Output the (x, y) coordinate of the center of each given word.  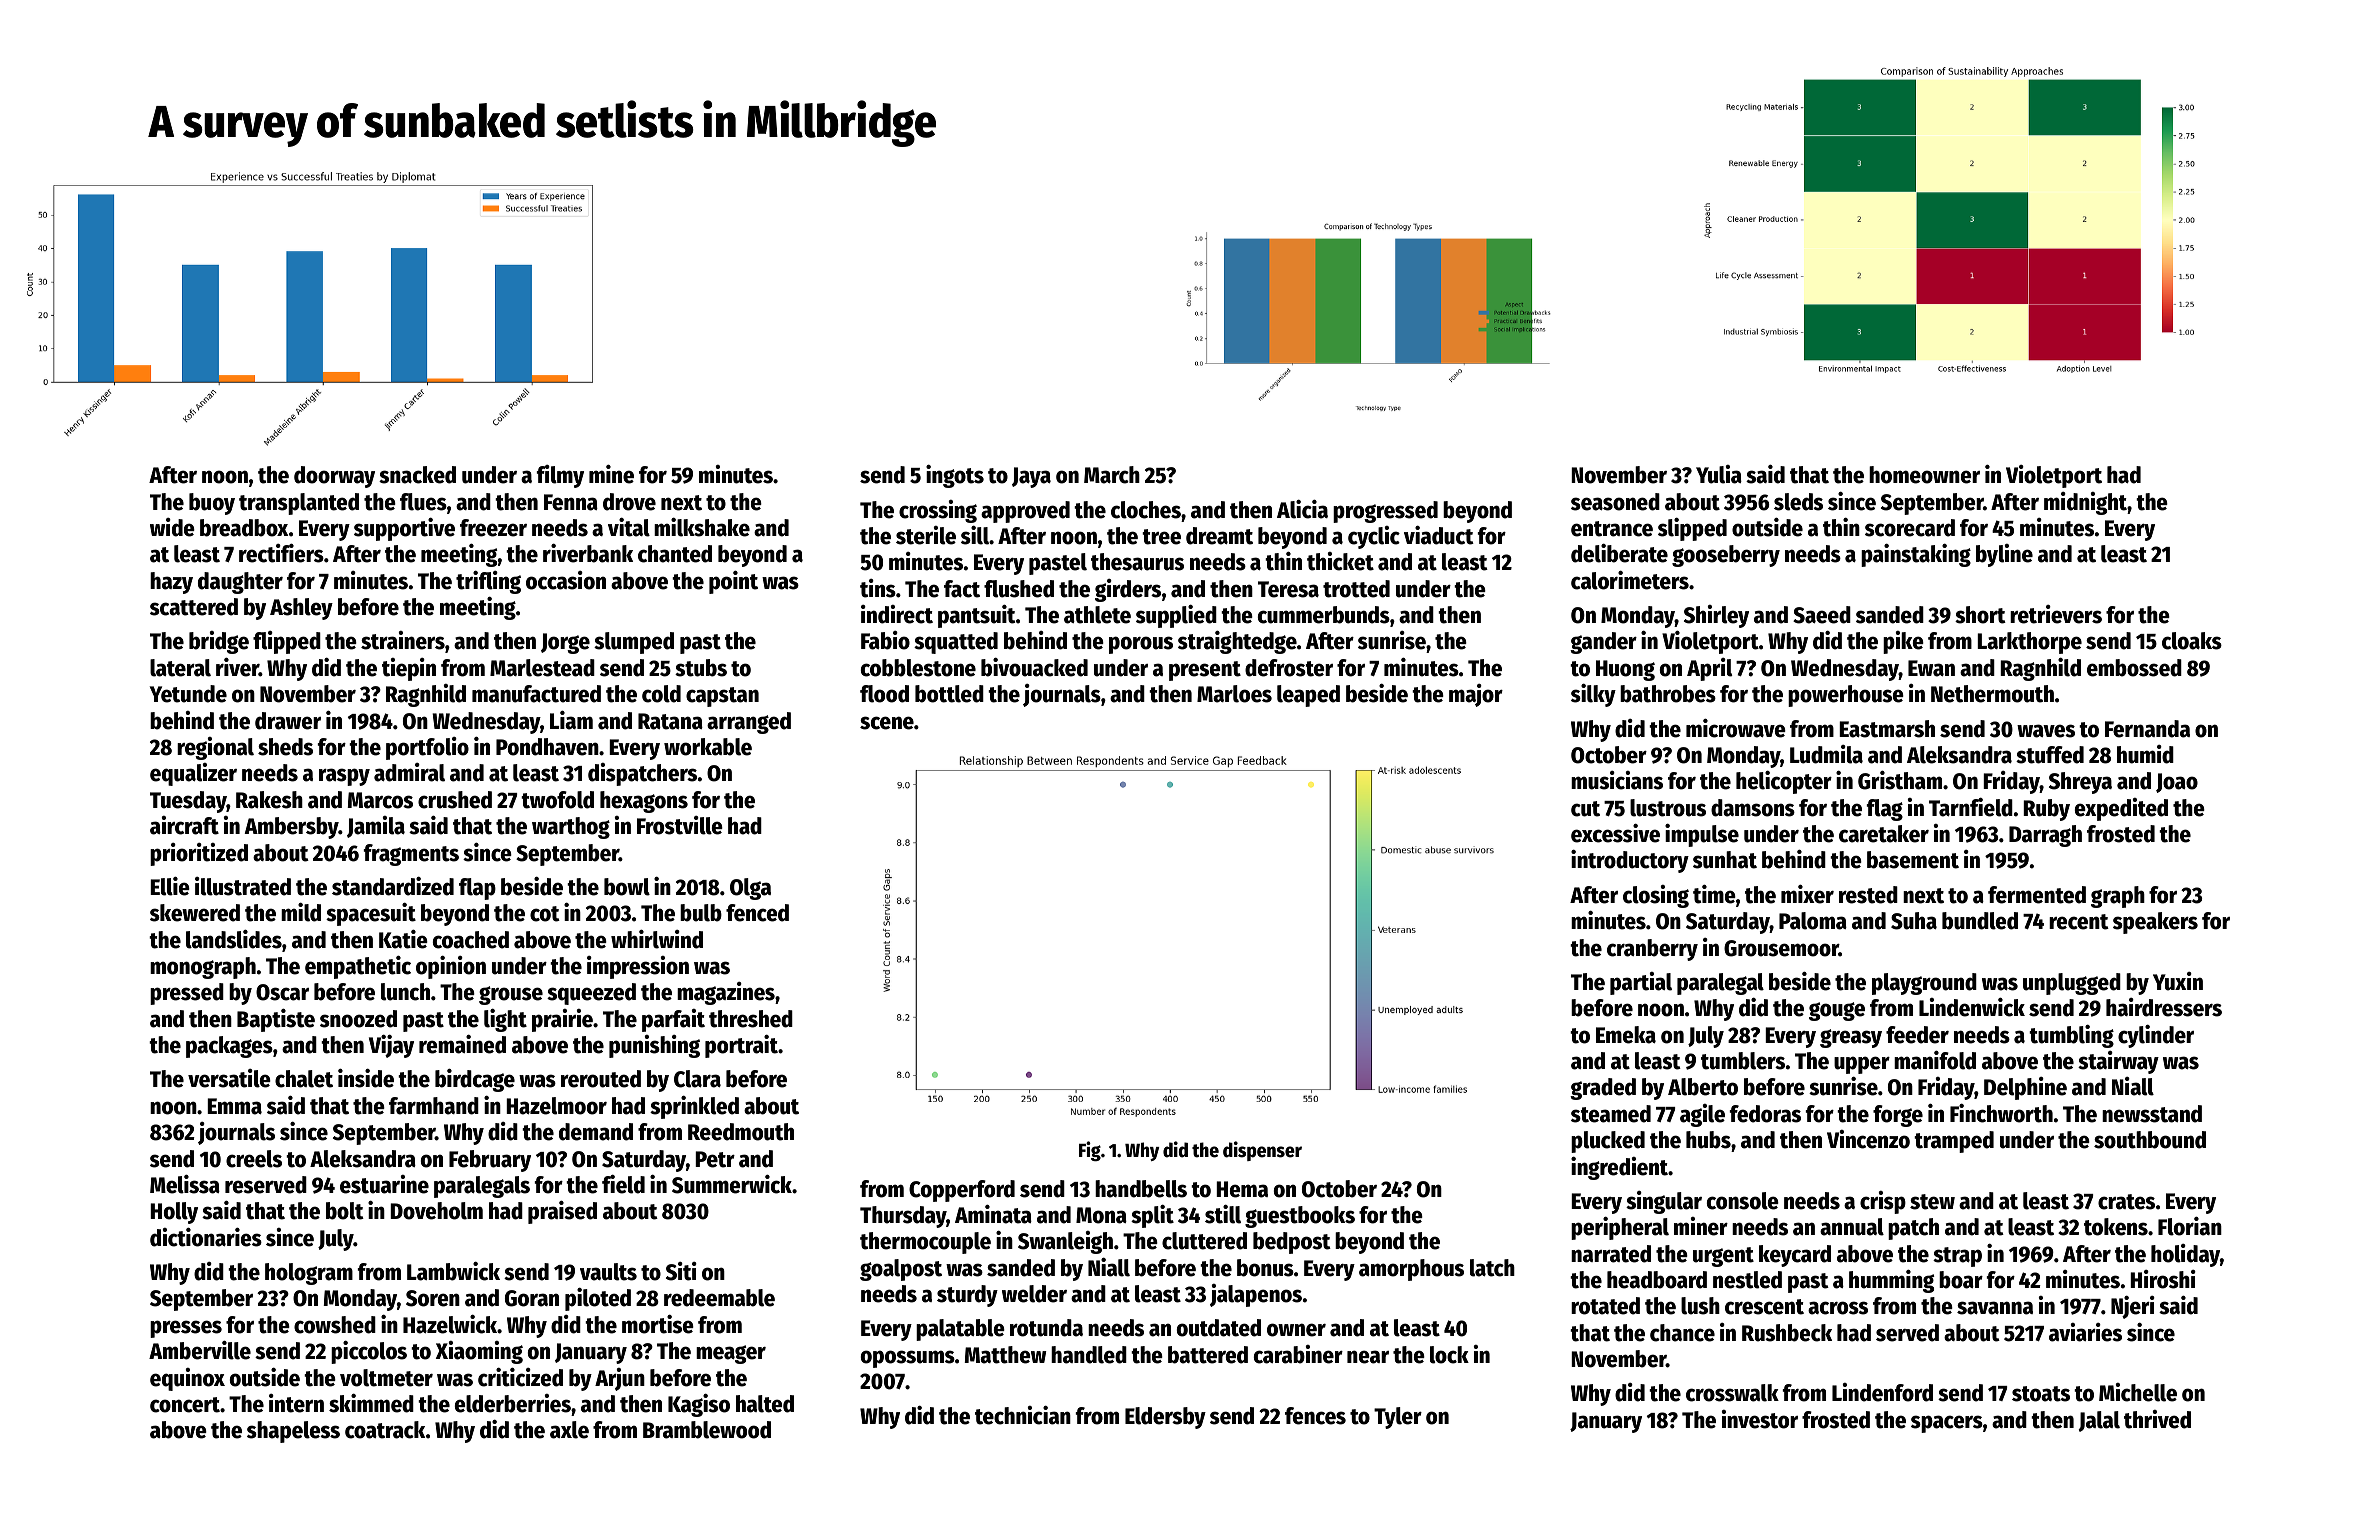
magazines (726, 993)
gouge (1837, 1011)
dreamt (1219, 536)
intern (296, 1403)
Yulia (1719, 474)
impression (638, 967)
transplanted (299, 504)
